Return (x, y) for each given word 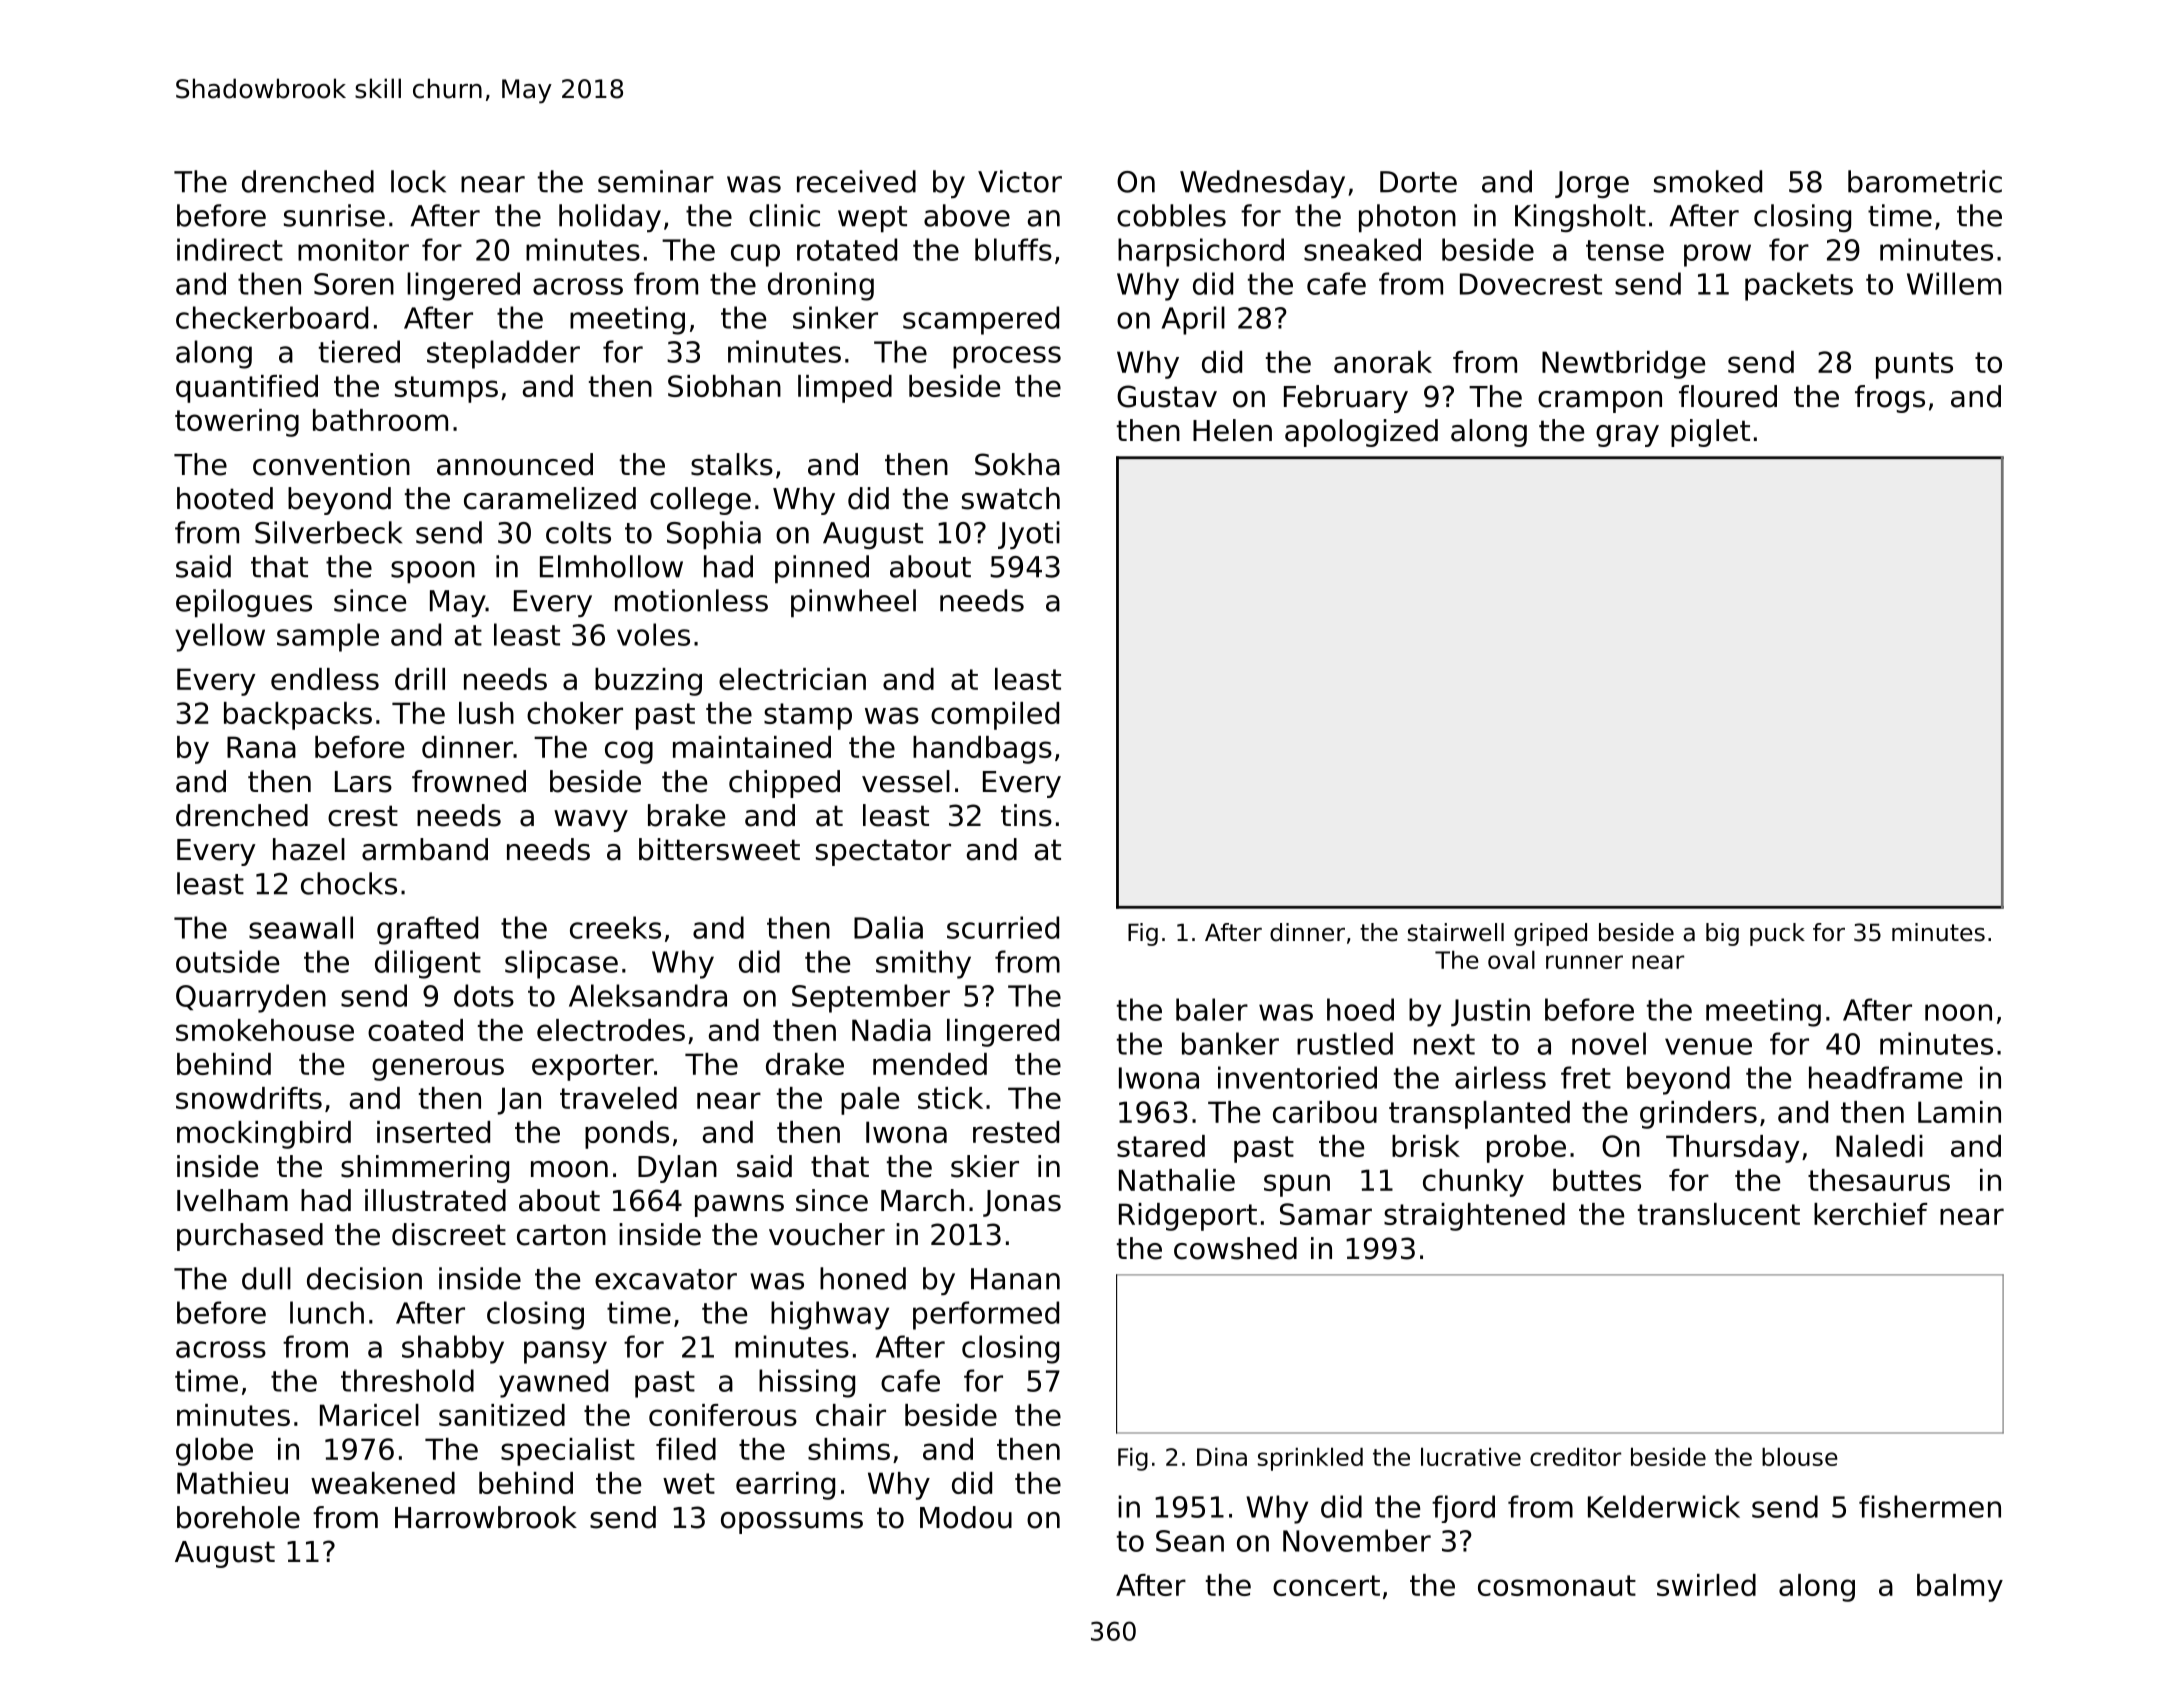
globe (214, 1452)
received (856, 181)
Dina (1222, 1457)
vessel (906, 781)
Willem (1954, 283)
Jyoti (1029, 535)
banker (1230, 1043)
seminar (656, 181)
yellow (220, 637)
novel (1609, 1043)
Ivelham (232, 1200)
